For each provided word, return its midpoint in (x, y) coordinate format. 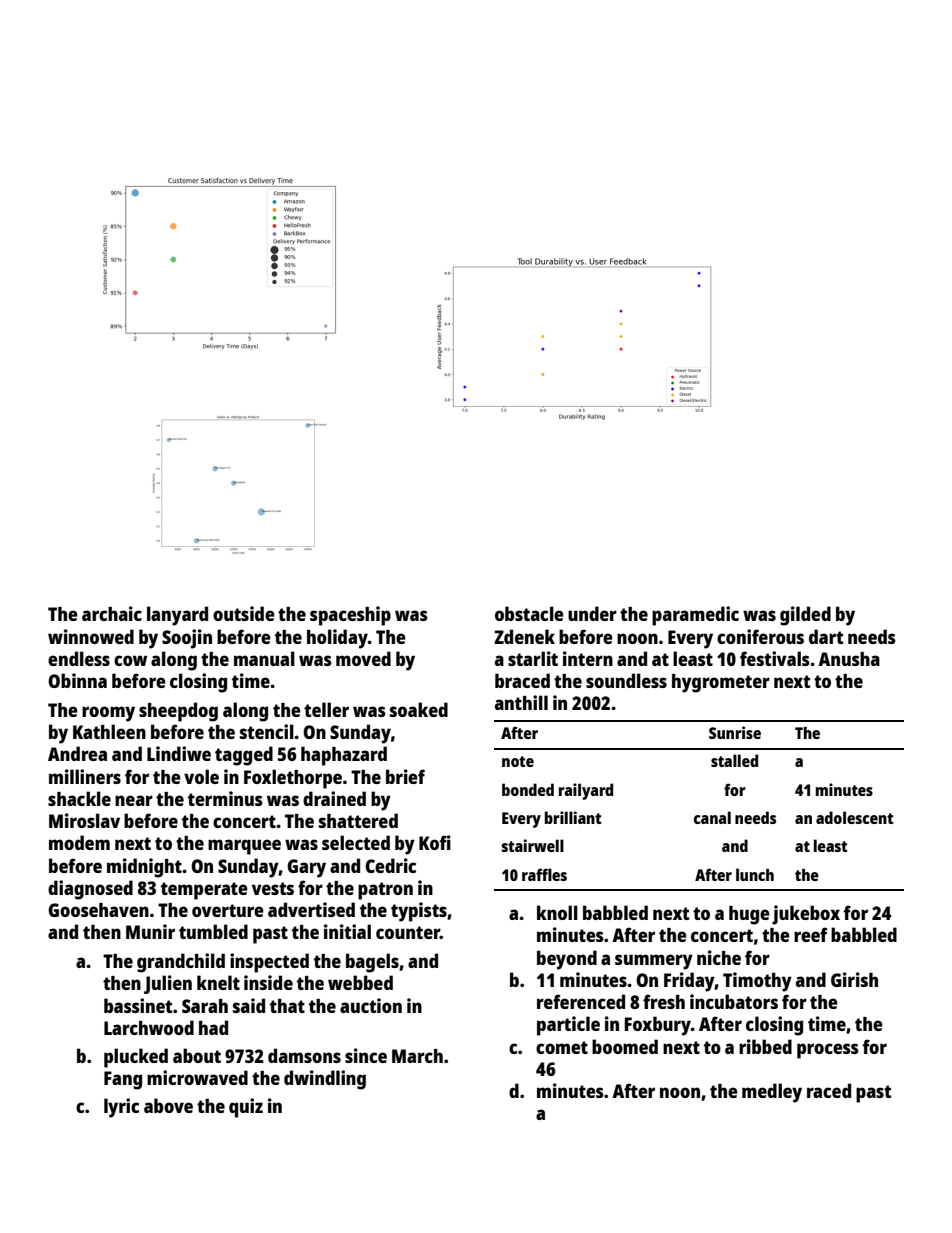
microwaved (197, 1077)
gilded (805, 616)
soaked (419, 709)
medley (772, 1093)
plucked (136, 1058)
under (592, 613)
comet (562, 1047)
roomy (108, 714)
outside (244, 613)
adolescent (855, 817)
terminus (225, 798)
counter (408, 932)
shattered (358, 820)
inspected (269, 963)
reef (811, 934)
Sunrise (735, 732)
